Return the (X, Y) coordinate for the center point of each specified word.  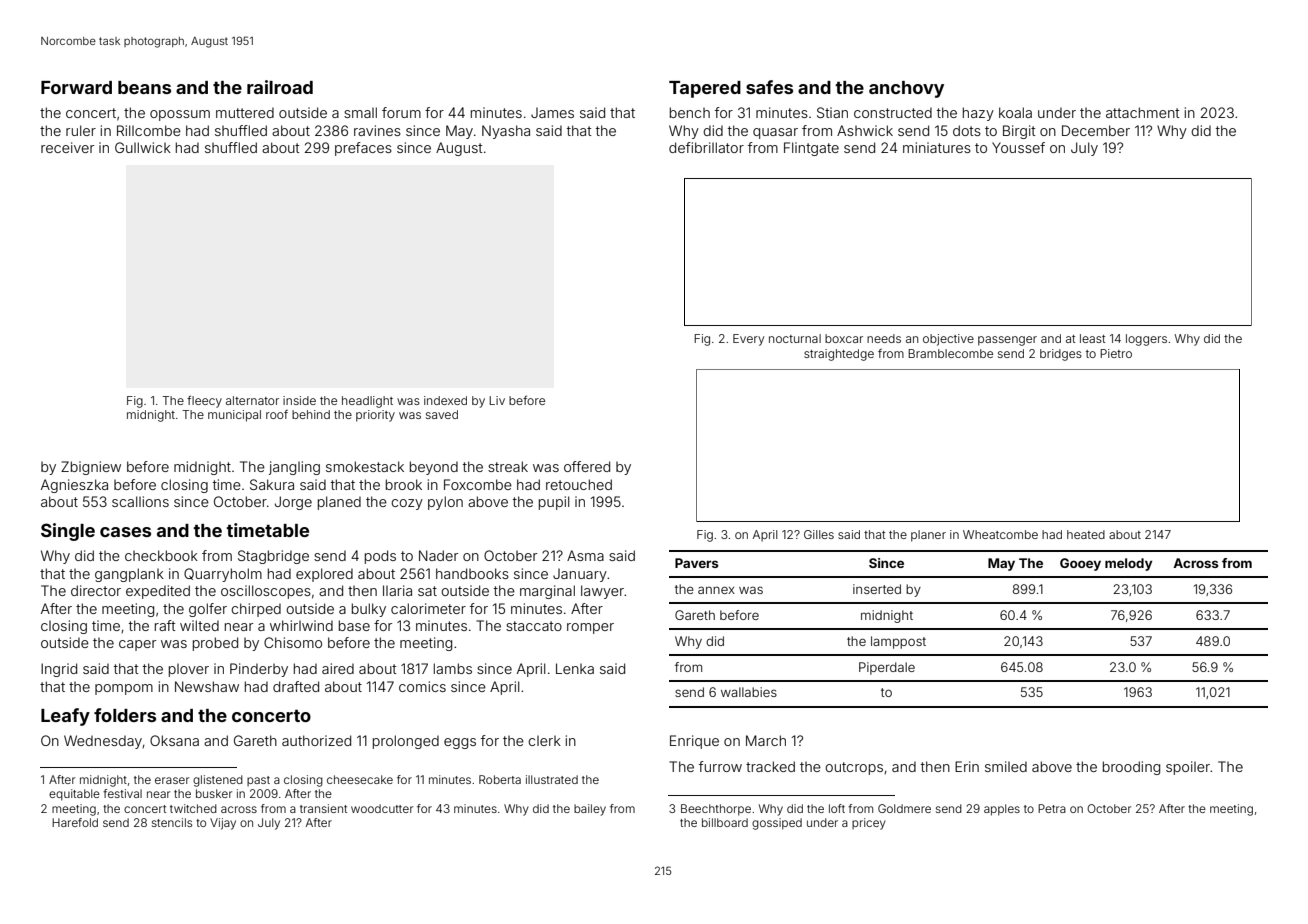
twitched (193, 808)
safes (769, 87)
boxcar (844, 338)
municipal (234, 416)
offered (587, 466)
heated (1086, 534)
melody (1129, 564)
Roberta (500, 779)
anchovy (906, 89)
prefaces (363, 149)
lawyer (602, 592)
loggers (1146, 340)
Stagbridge (273, 557)
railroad (280, 87)
